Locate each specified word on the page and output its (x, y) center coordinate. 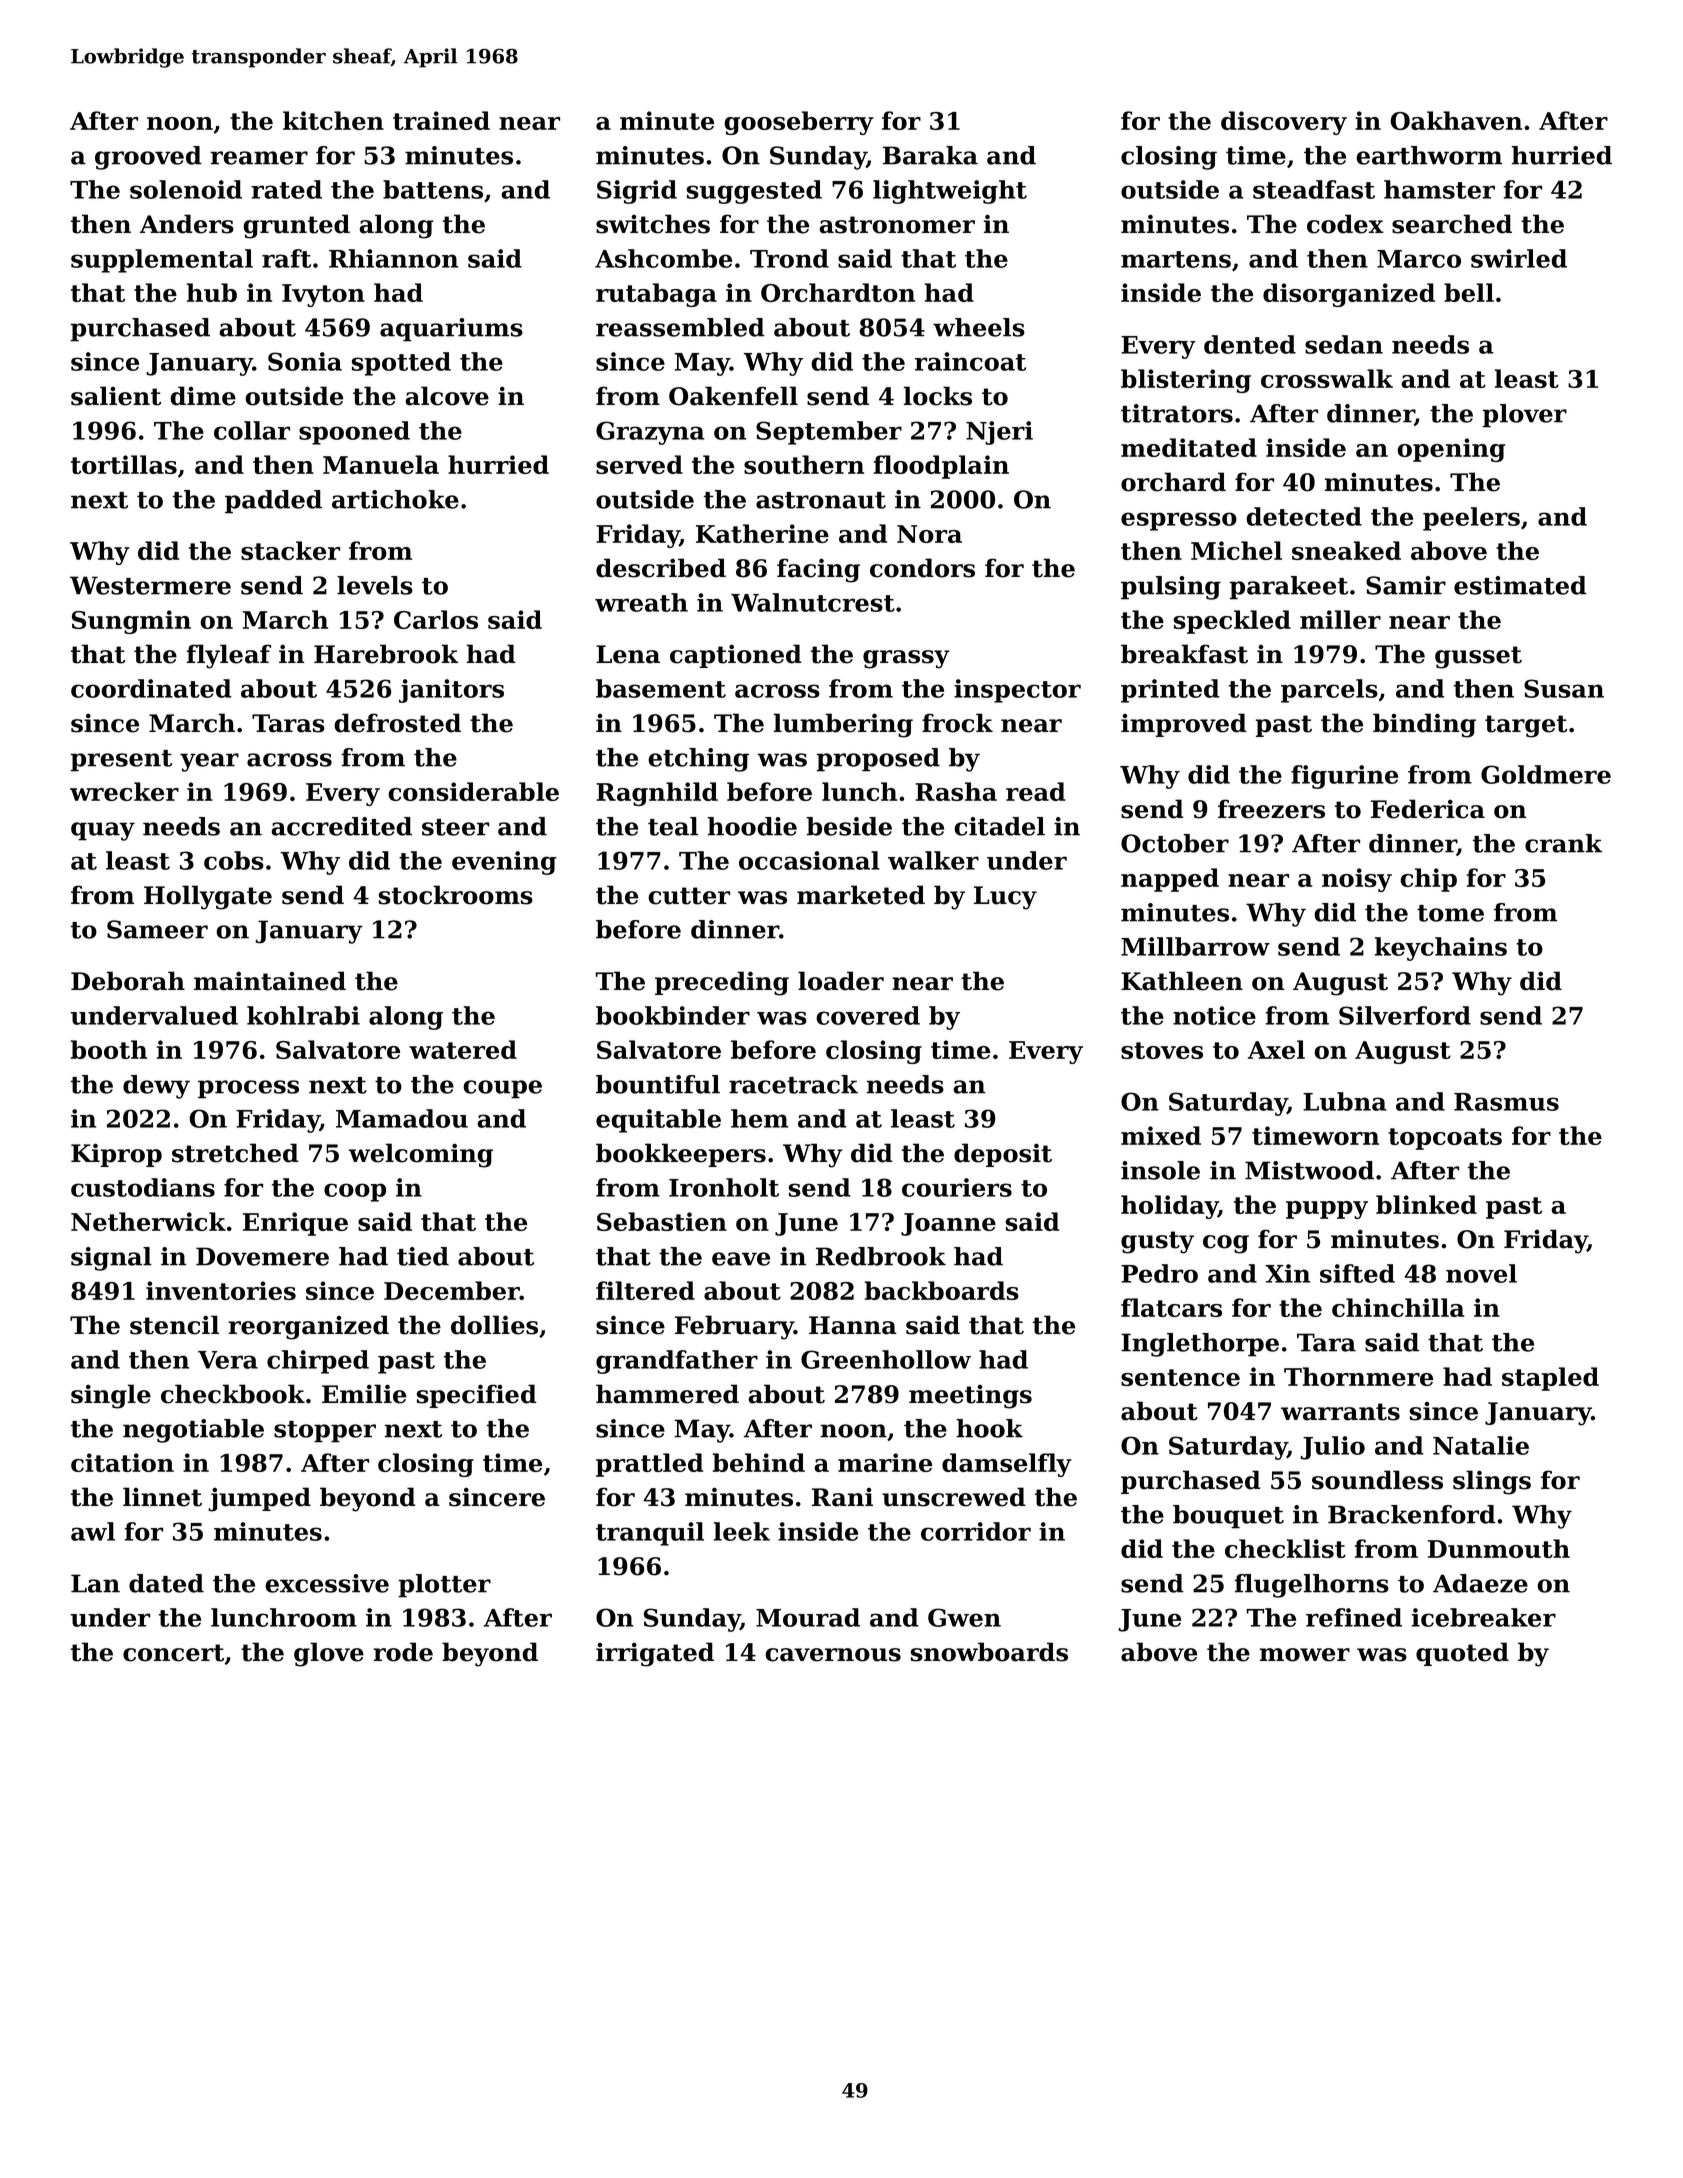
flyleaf (228, 656)
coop (355, 1192)
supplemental (162, 261)
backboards (942, 1290)
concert (173, 1653)
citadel (999, 826)
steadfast (1314, 189)
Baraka (930, 155)
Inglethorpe (1200, 1345)
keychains (1441, 949)
